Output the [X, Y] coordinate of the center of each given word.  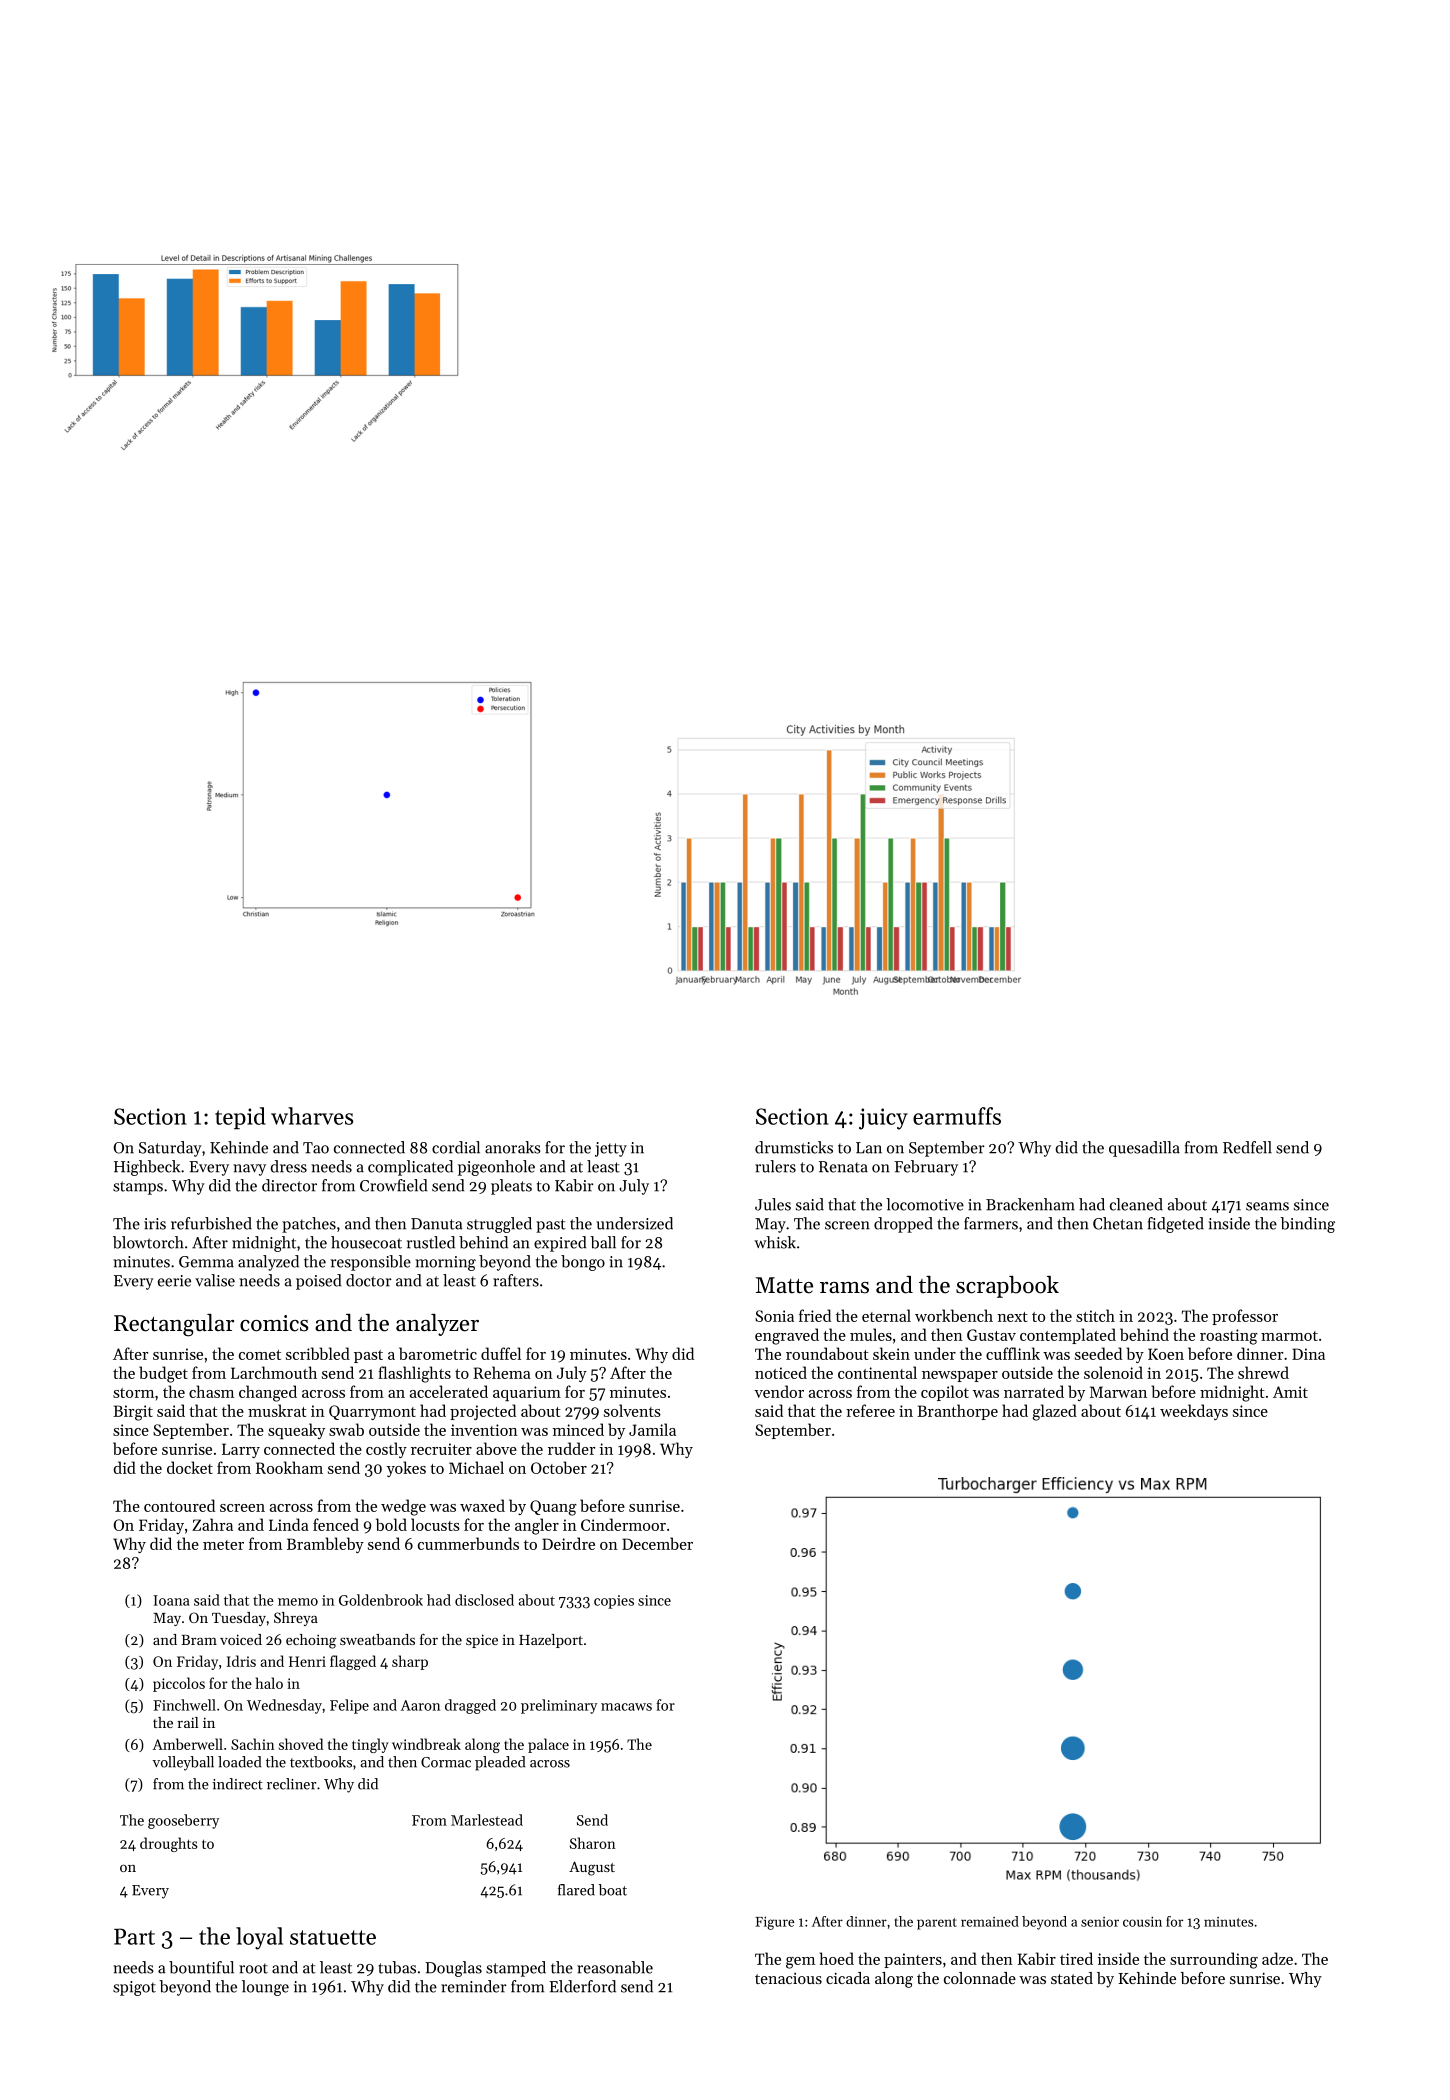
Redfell [1247, 1147]
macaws [626, 1707]
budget [163, 1374]
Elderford [582, 1986]
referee [870, 1410]
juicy [883, 1119]
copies [614, 1602]
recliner [291, 1784]
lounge [265, 1988]
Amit [1290, 1392]
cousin [1142, 1921]
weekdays [1194, 1412]
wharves [312, 1116]
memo [298, 1602]
